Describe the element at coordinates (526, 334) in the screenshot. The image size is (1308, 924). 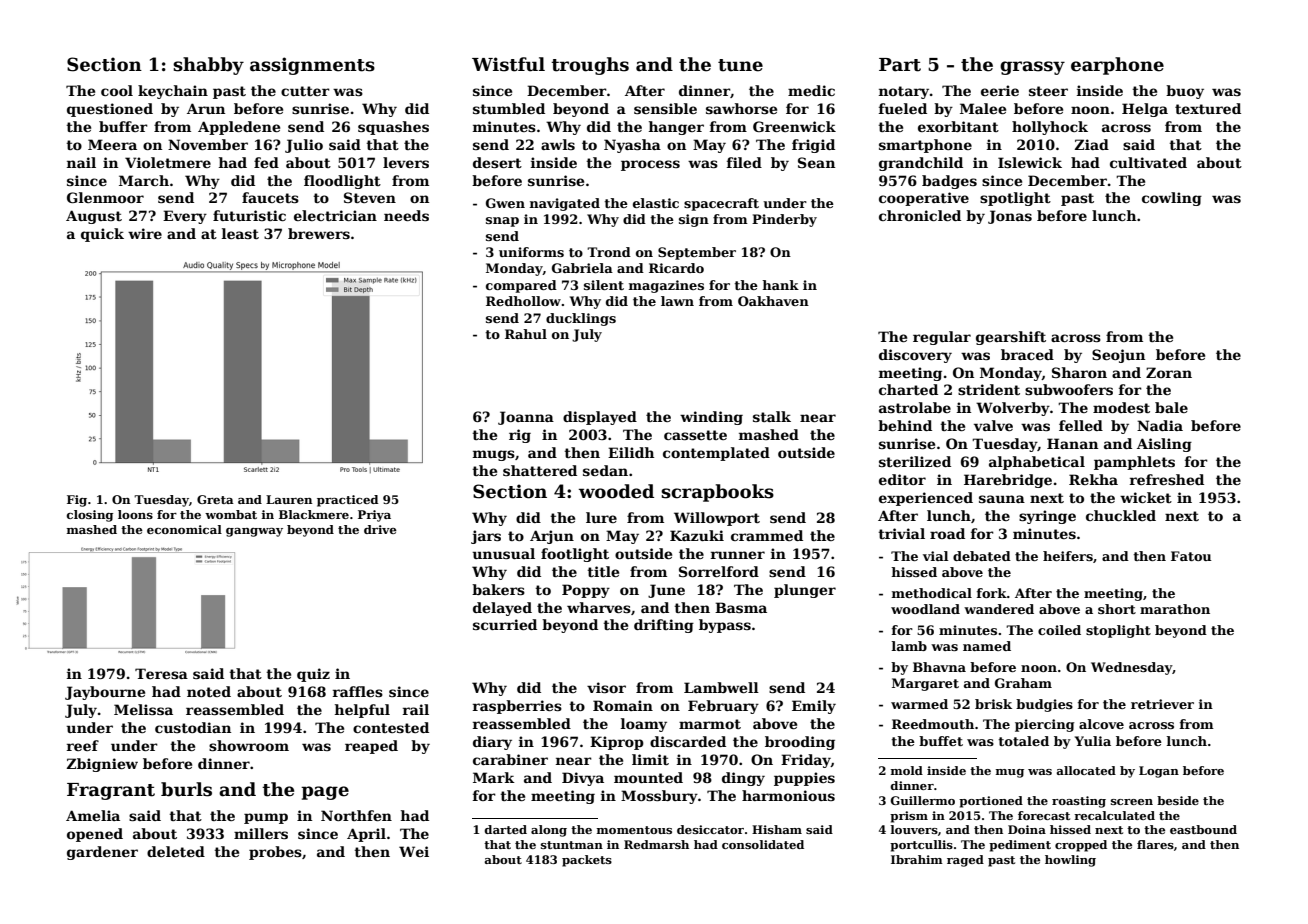
I see `Rahul` at that location.
